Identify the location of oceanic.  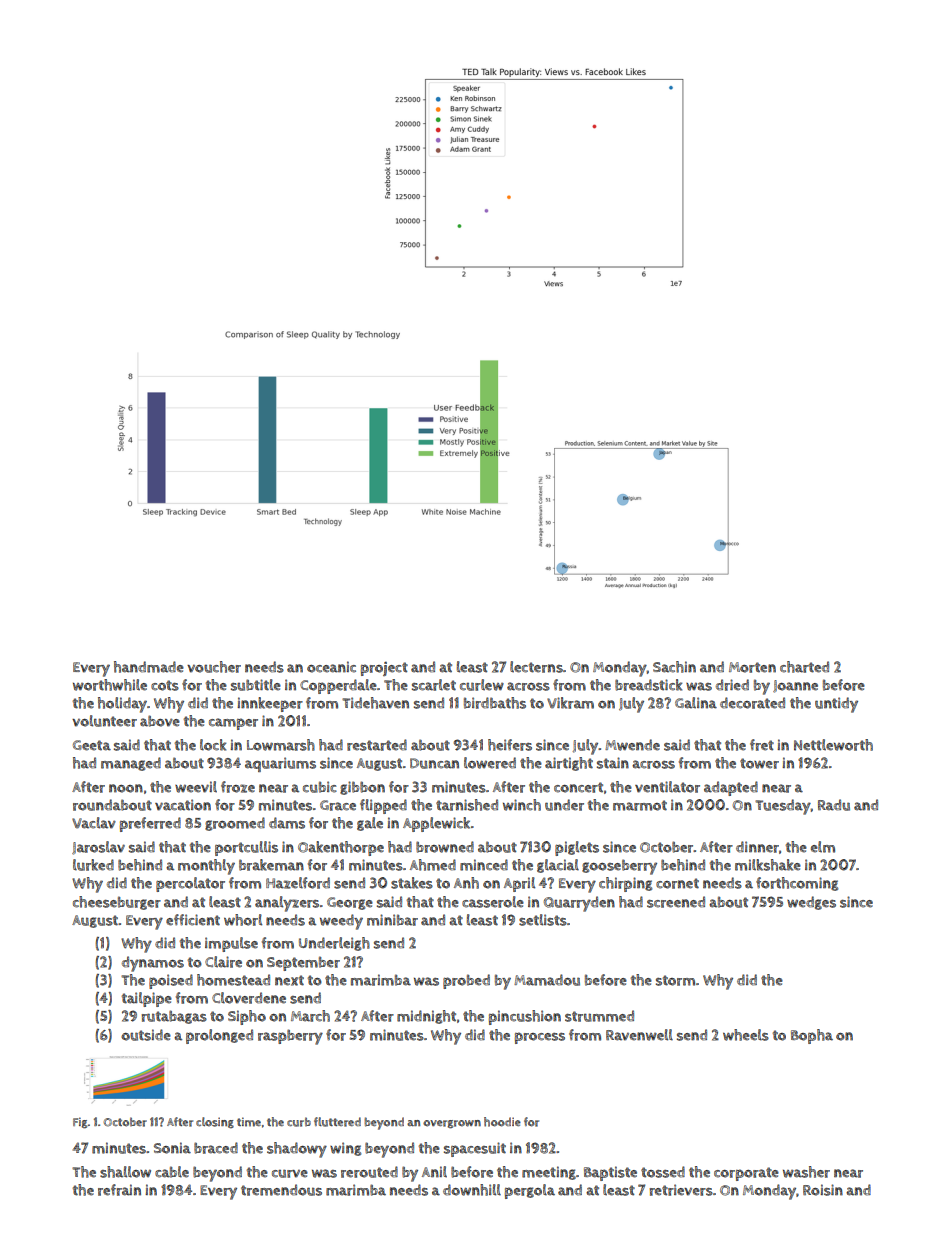
(331, 667).
